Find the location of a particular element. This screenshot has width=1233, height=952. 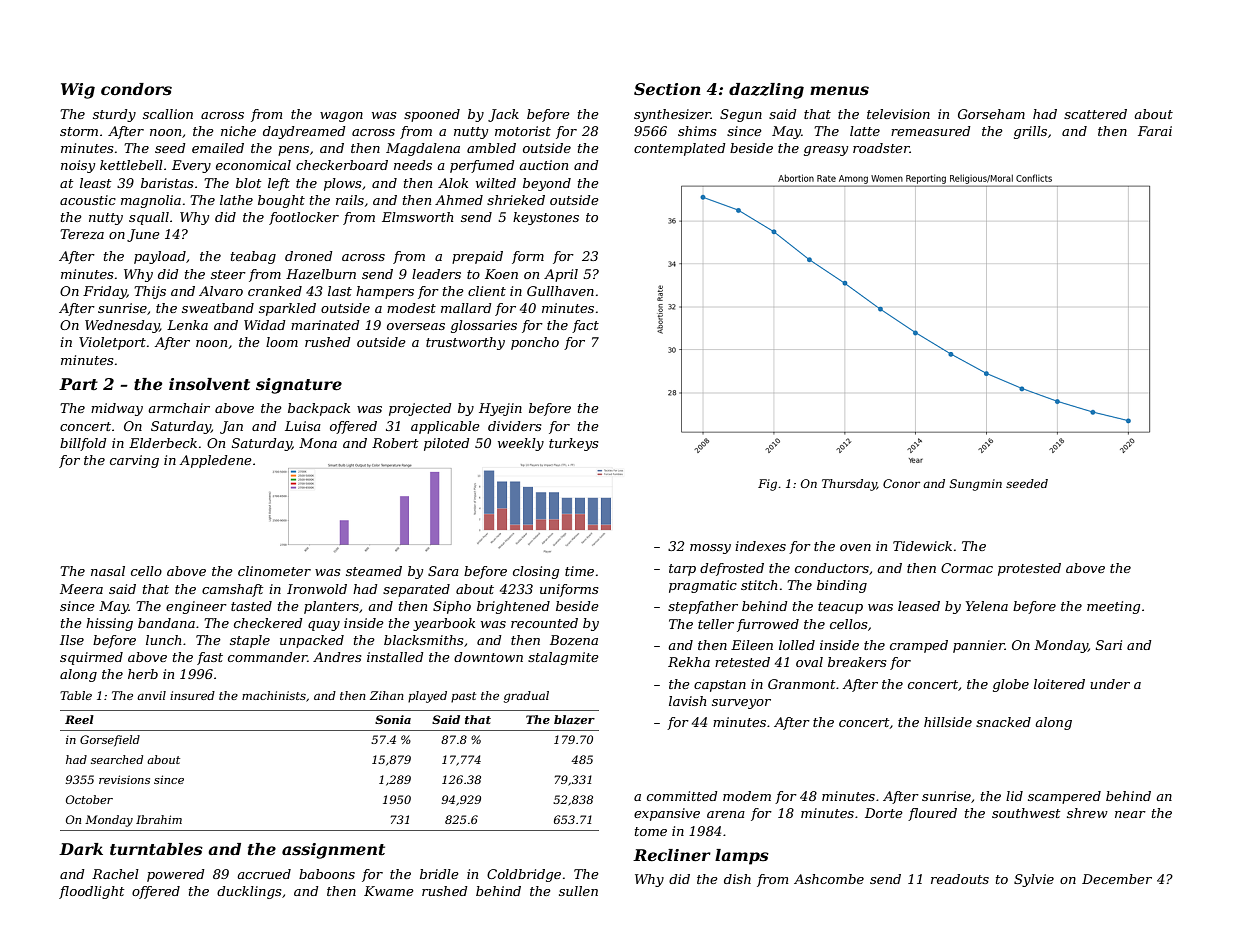

protested is located at coordinates (1029, 569).
